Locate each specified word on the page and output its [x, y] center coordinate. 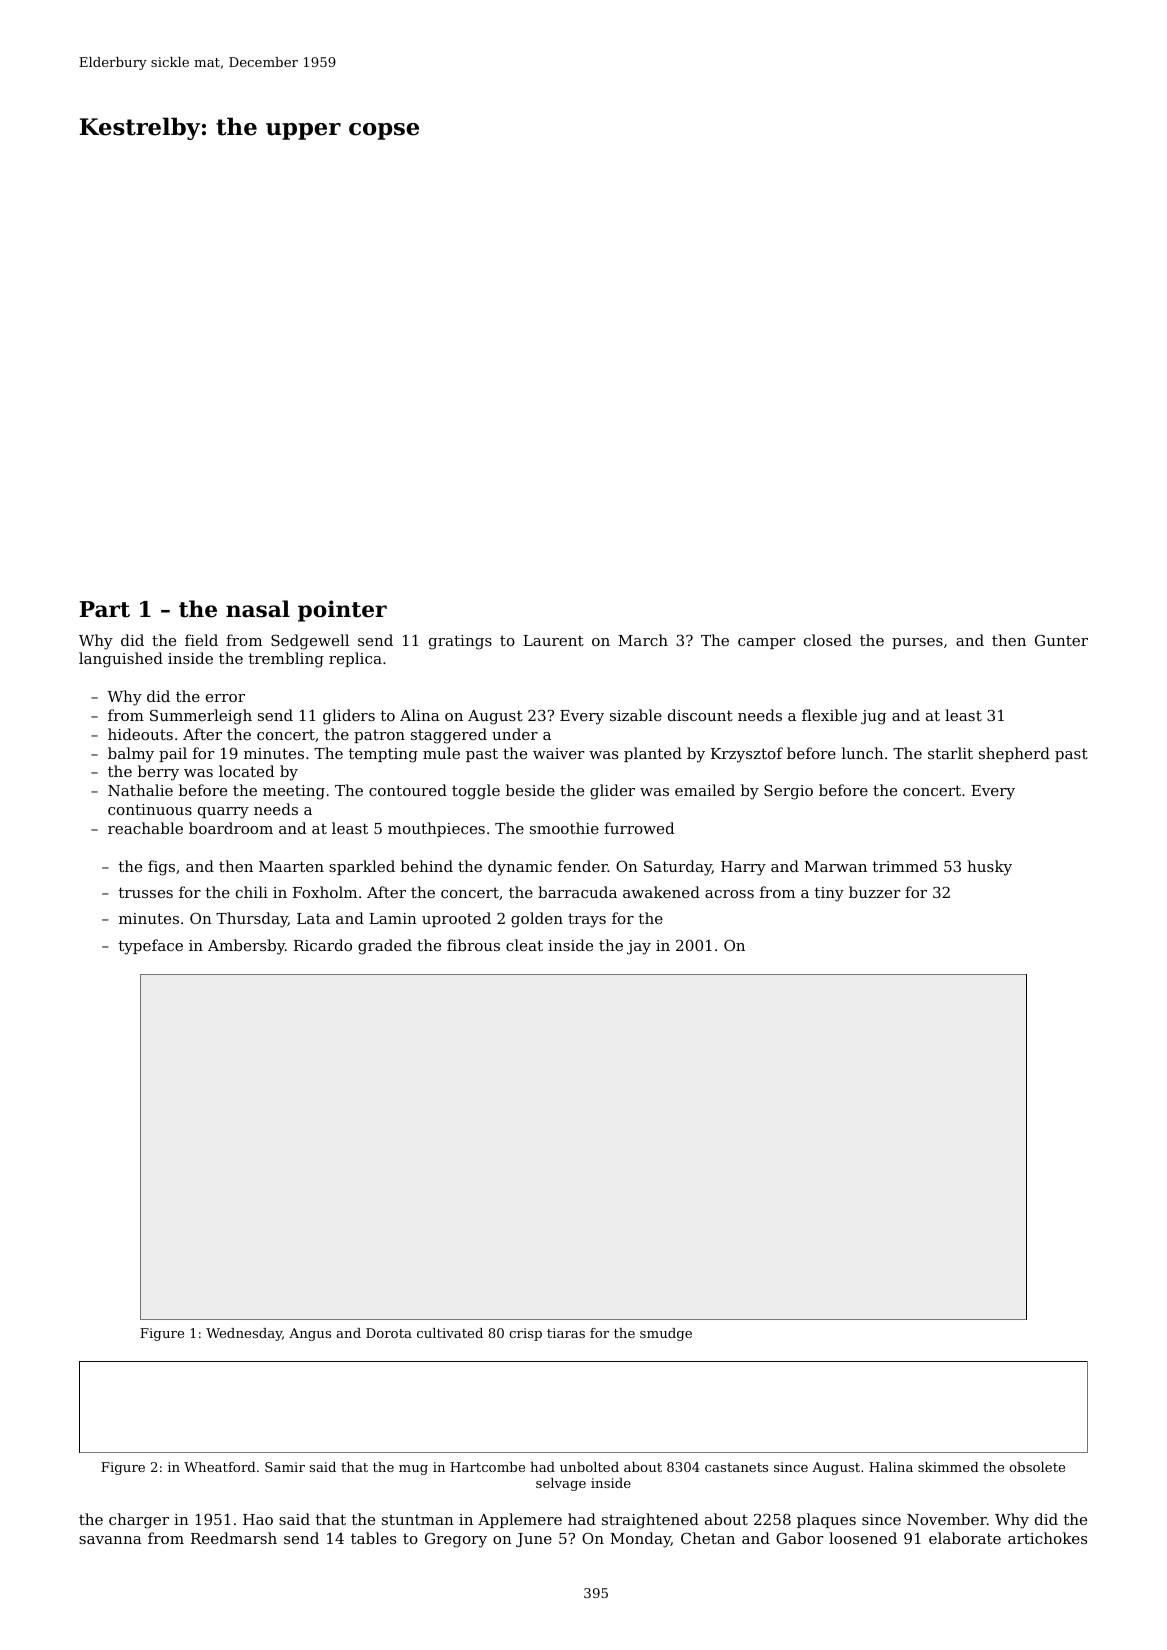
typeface [151, 947]
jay [639, 947]
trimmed [905, 866]
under [515, 734]
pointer [342, 611]
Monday [640, 1540]
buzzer [875, 892]
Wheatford [220, 1467]
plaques [826, 1520]
